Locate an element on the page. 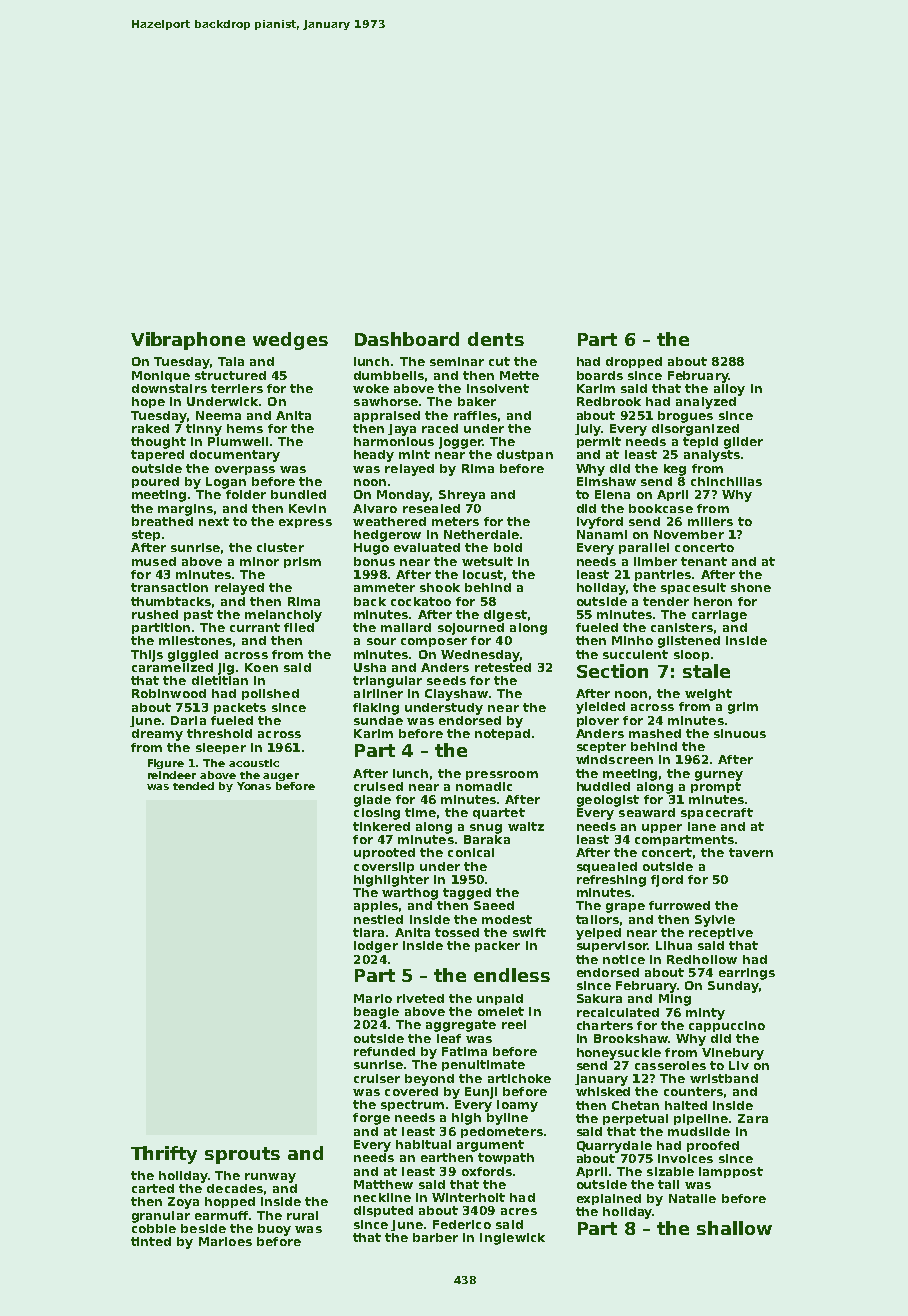  rushed is located at coordinates (155, 614).
